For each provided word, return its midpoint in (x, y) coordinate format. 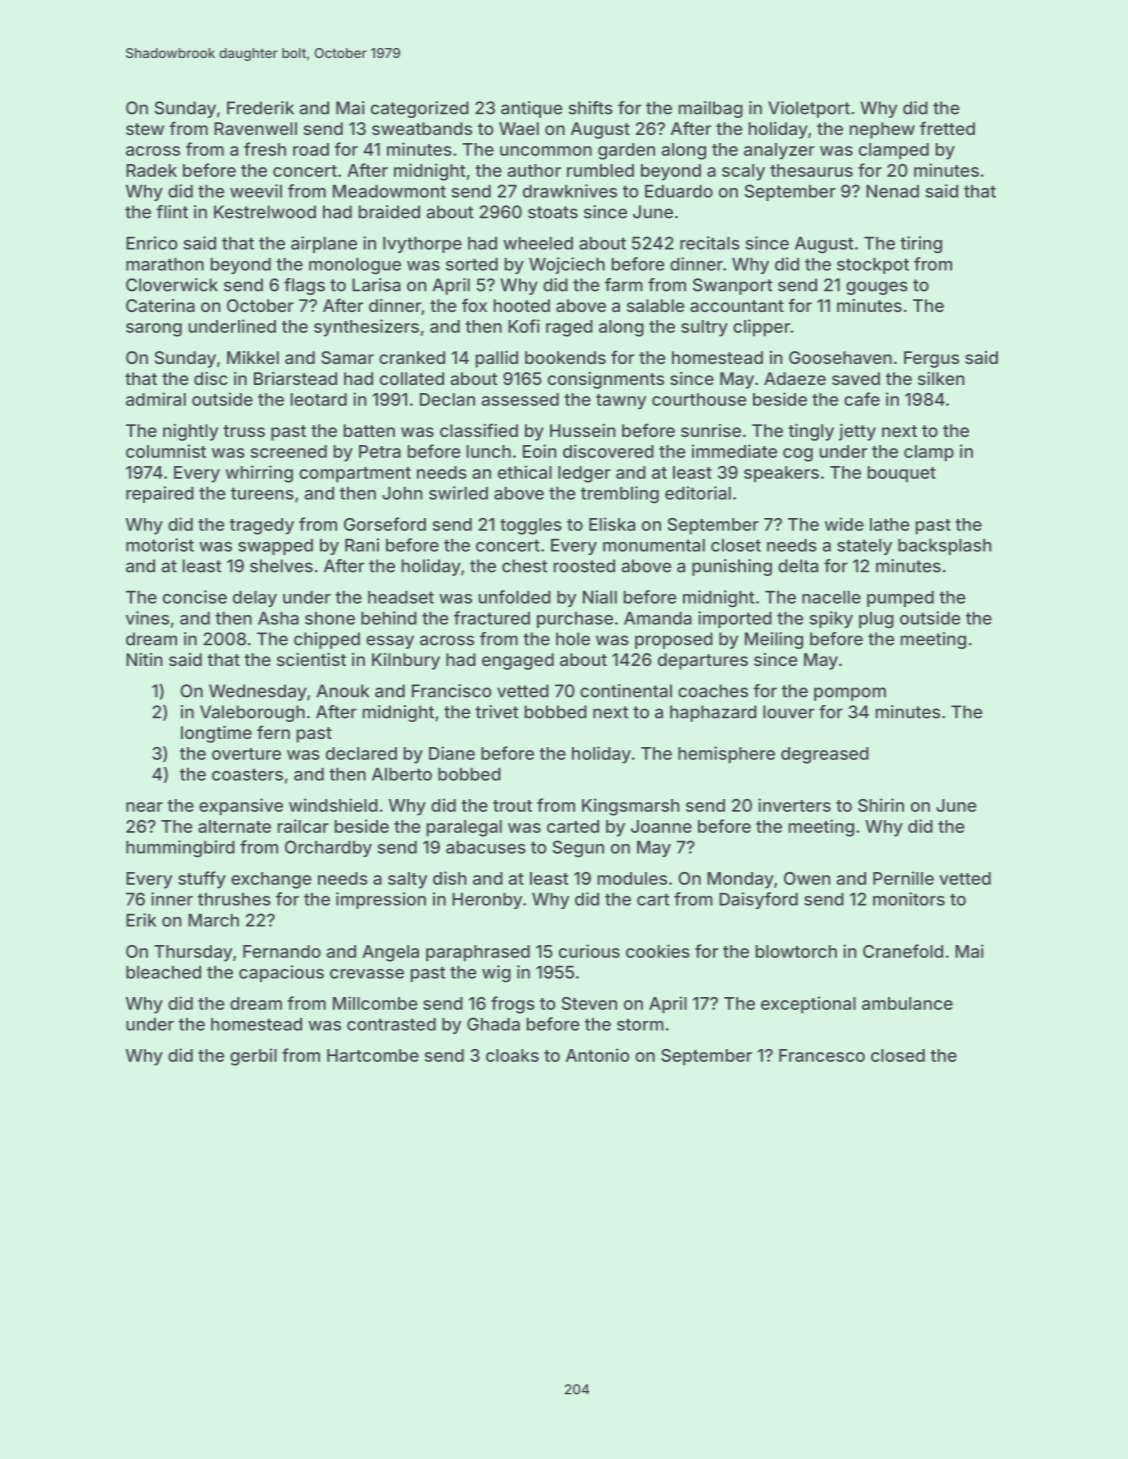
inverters (794, 805)
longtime (216, 734)
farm (624, 285)
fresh (265, 149)
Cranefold (903, 951)
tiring (921, 245)
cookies (658, 951)
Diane (452, 753)
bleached (163, 972)
